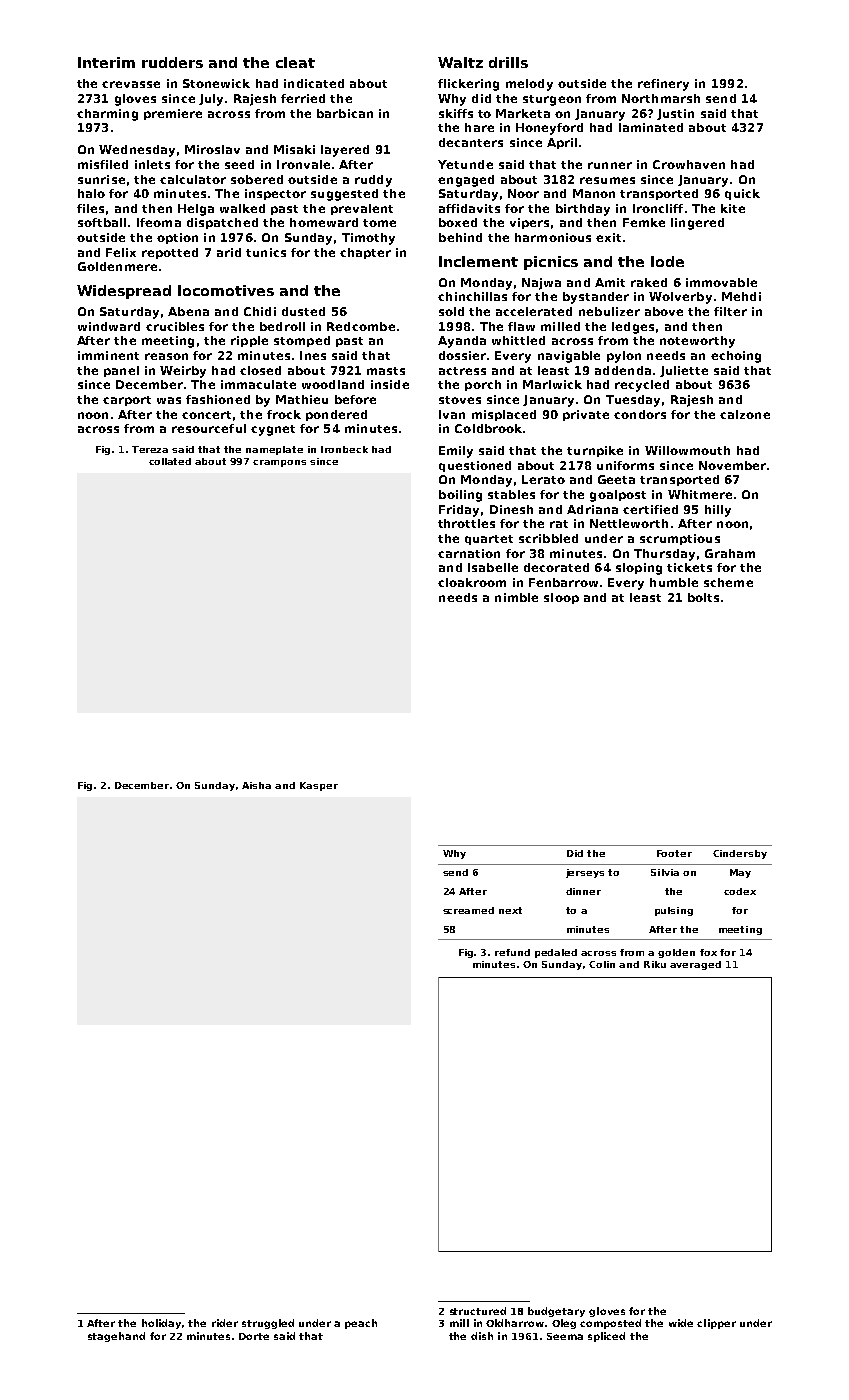 Image resolution: width=849 pixels, height=1400 pixels. I want to click on rider, so click(225, 1323).
